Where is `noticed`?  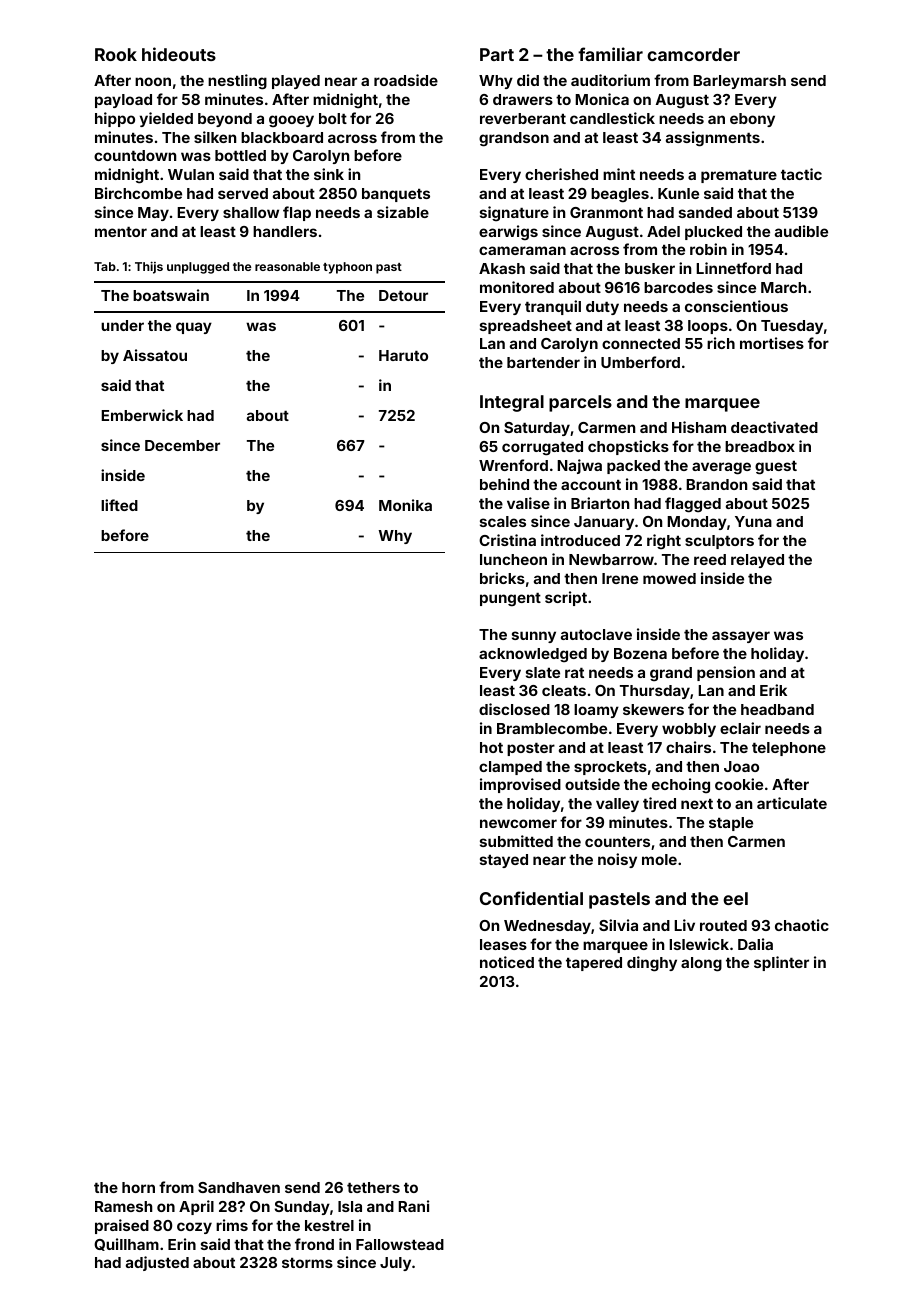 noticed is located at coordinates (507, 962).
